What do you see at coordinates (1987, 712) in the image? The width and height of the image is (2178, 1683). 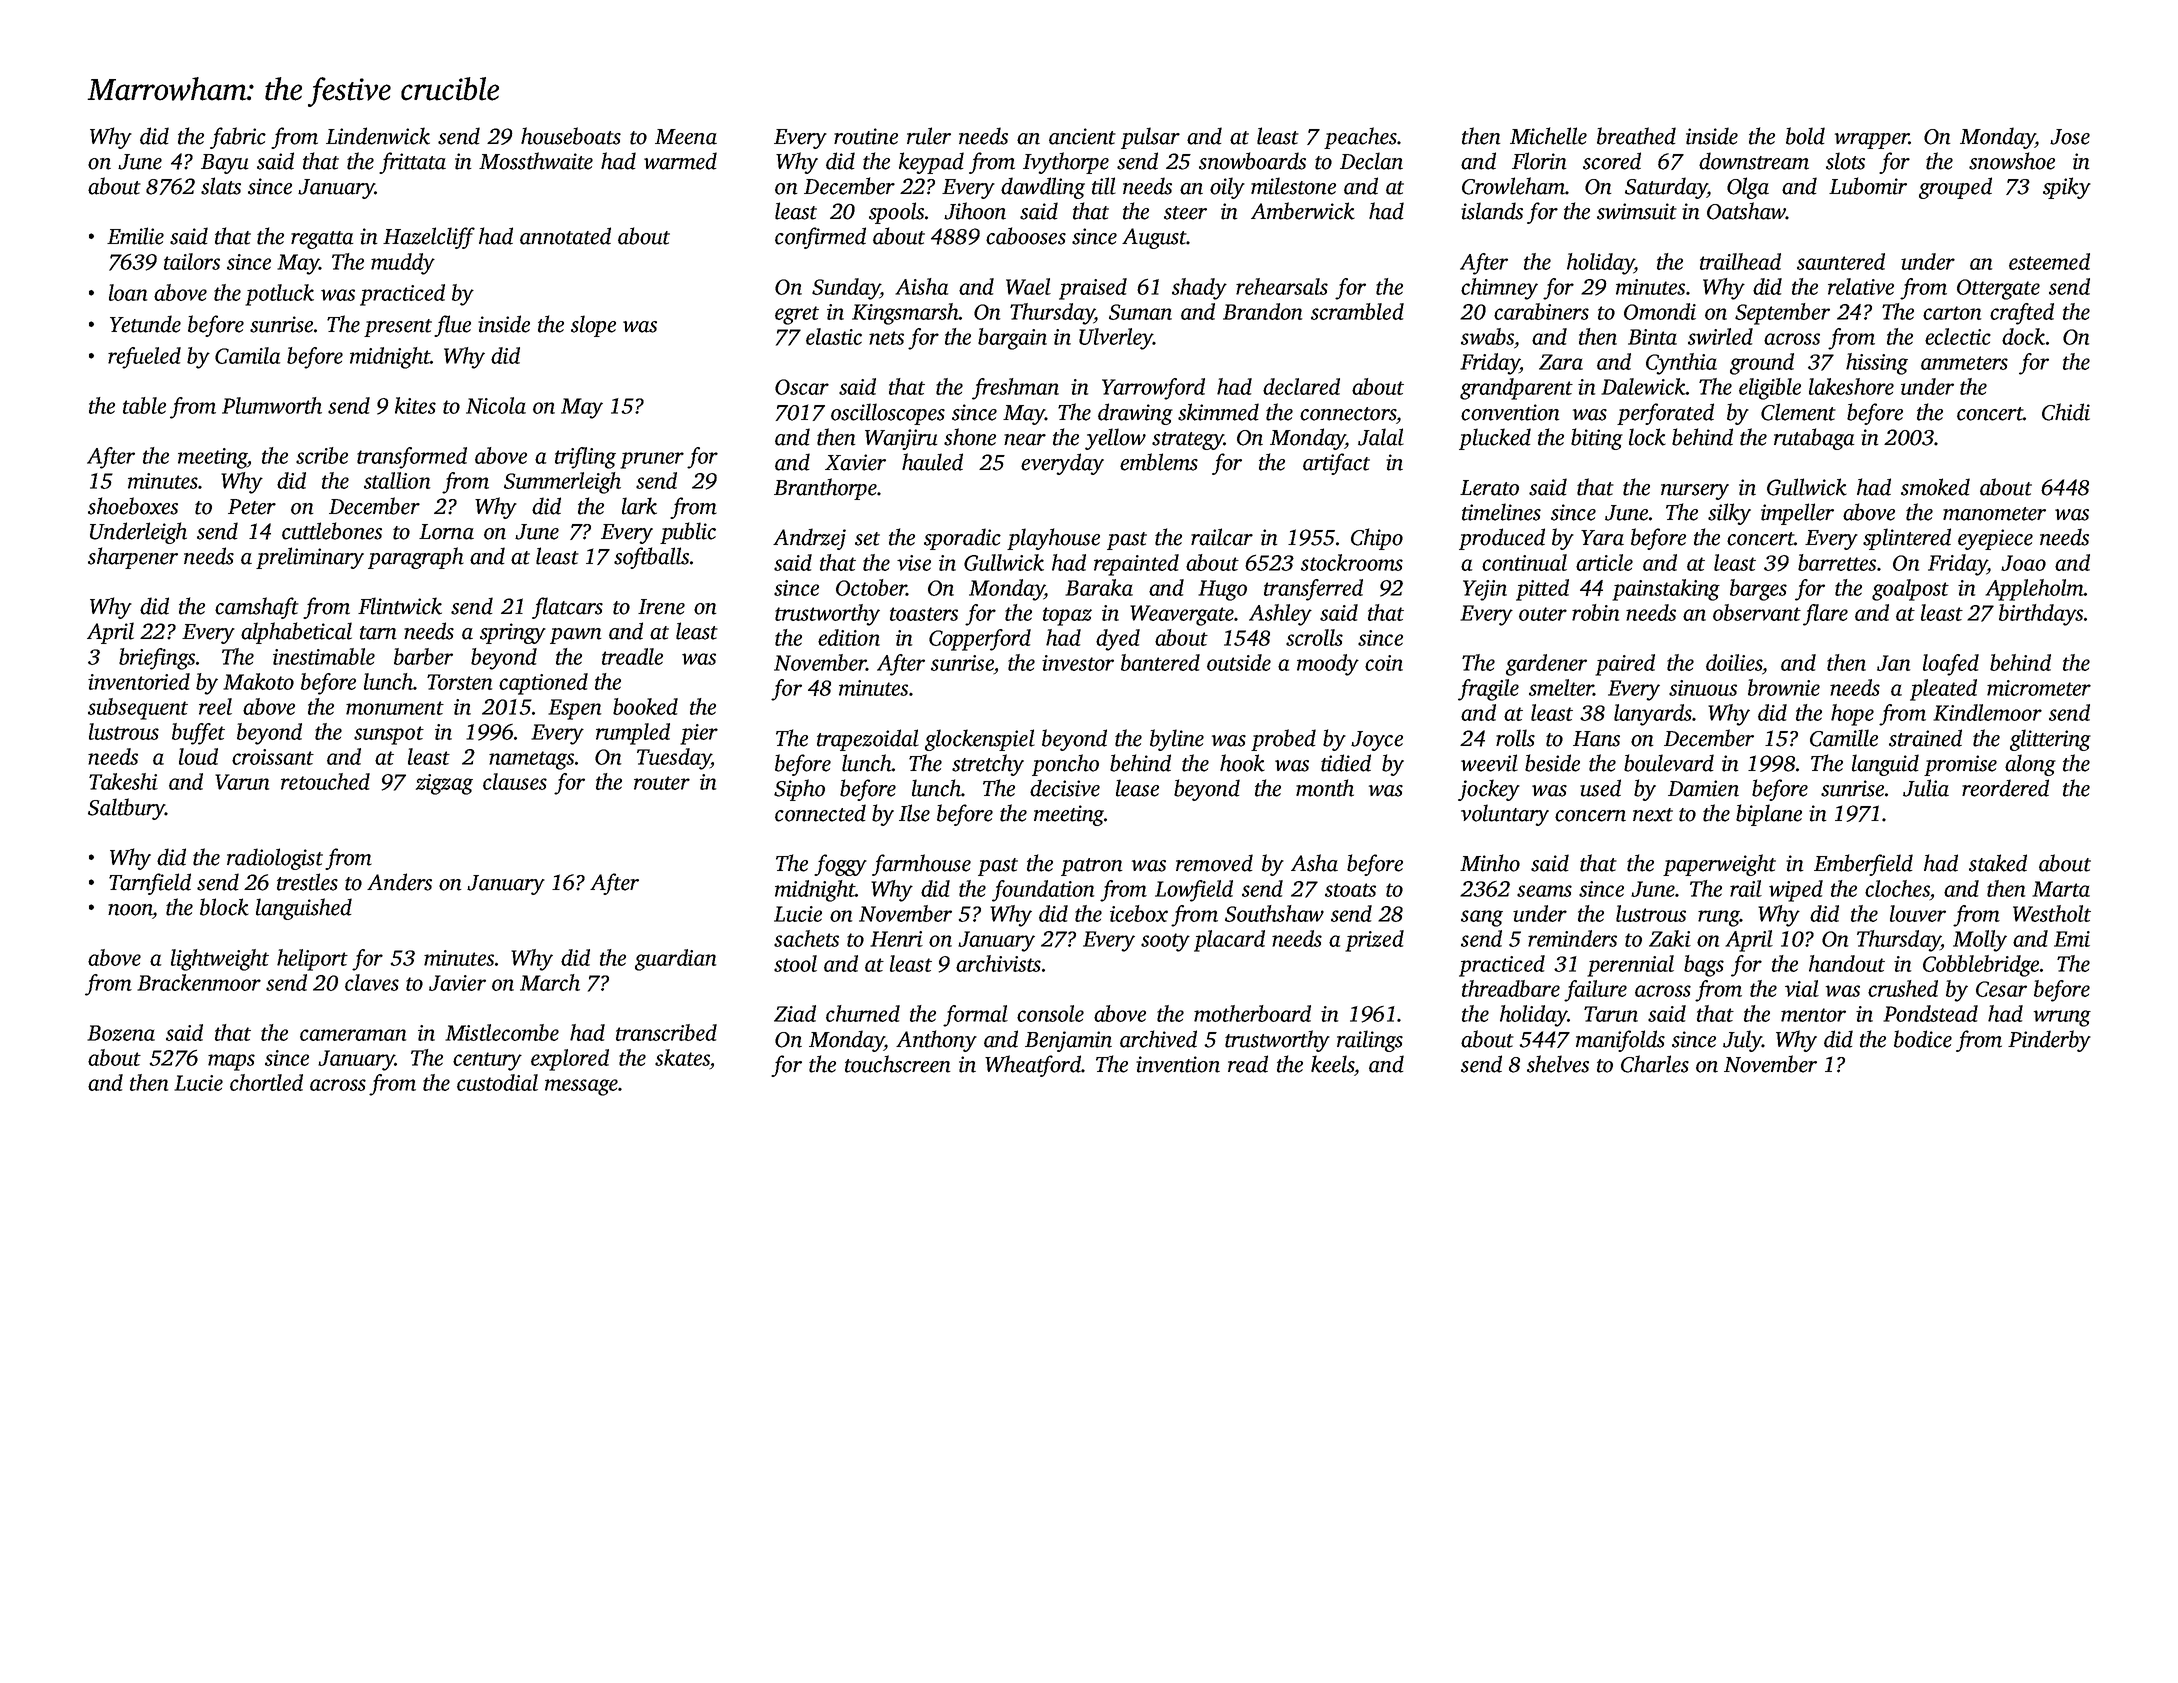 I see `Kindlemoor` at bounding box center [1987, 712].
